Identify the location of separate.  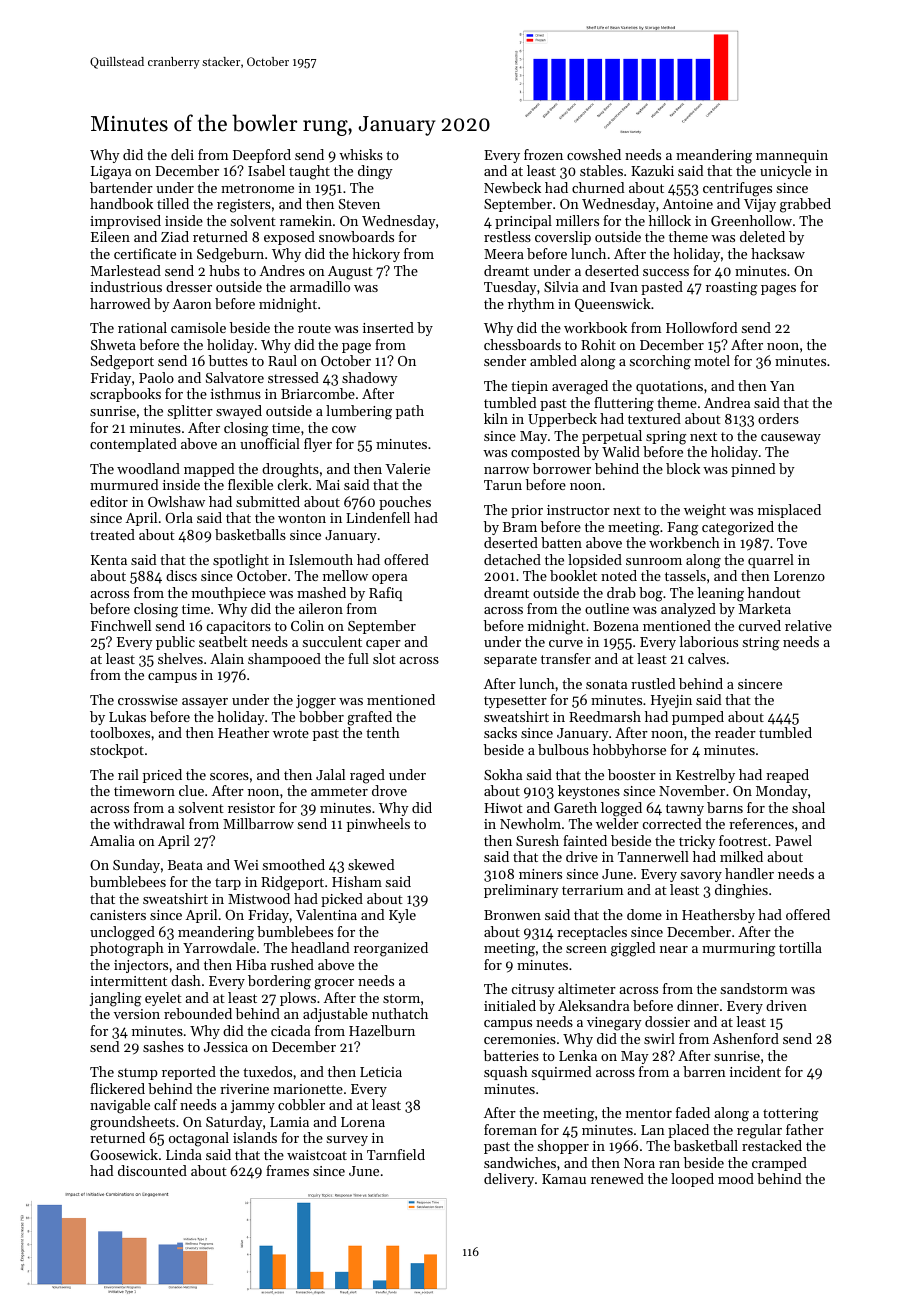
(510, 661).
